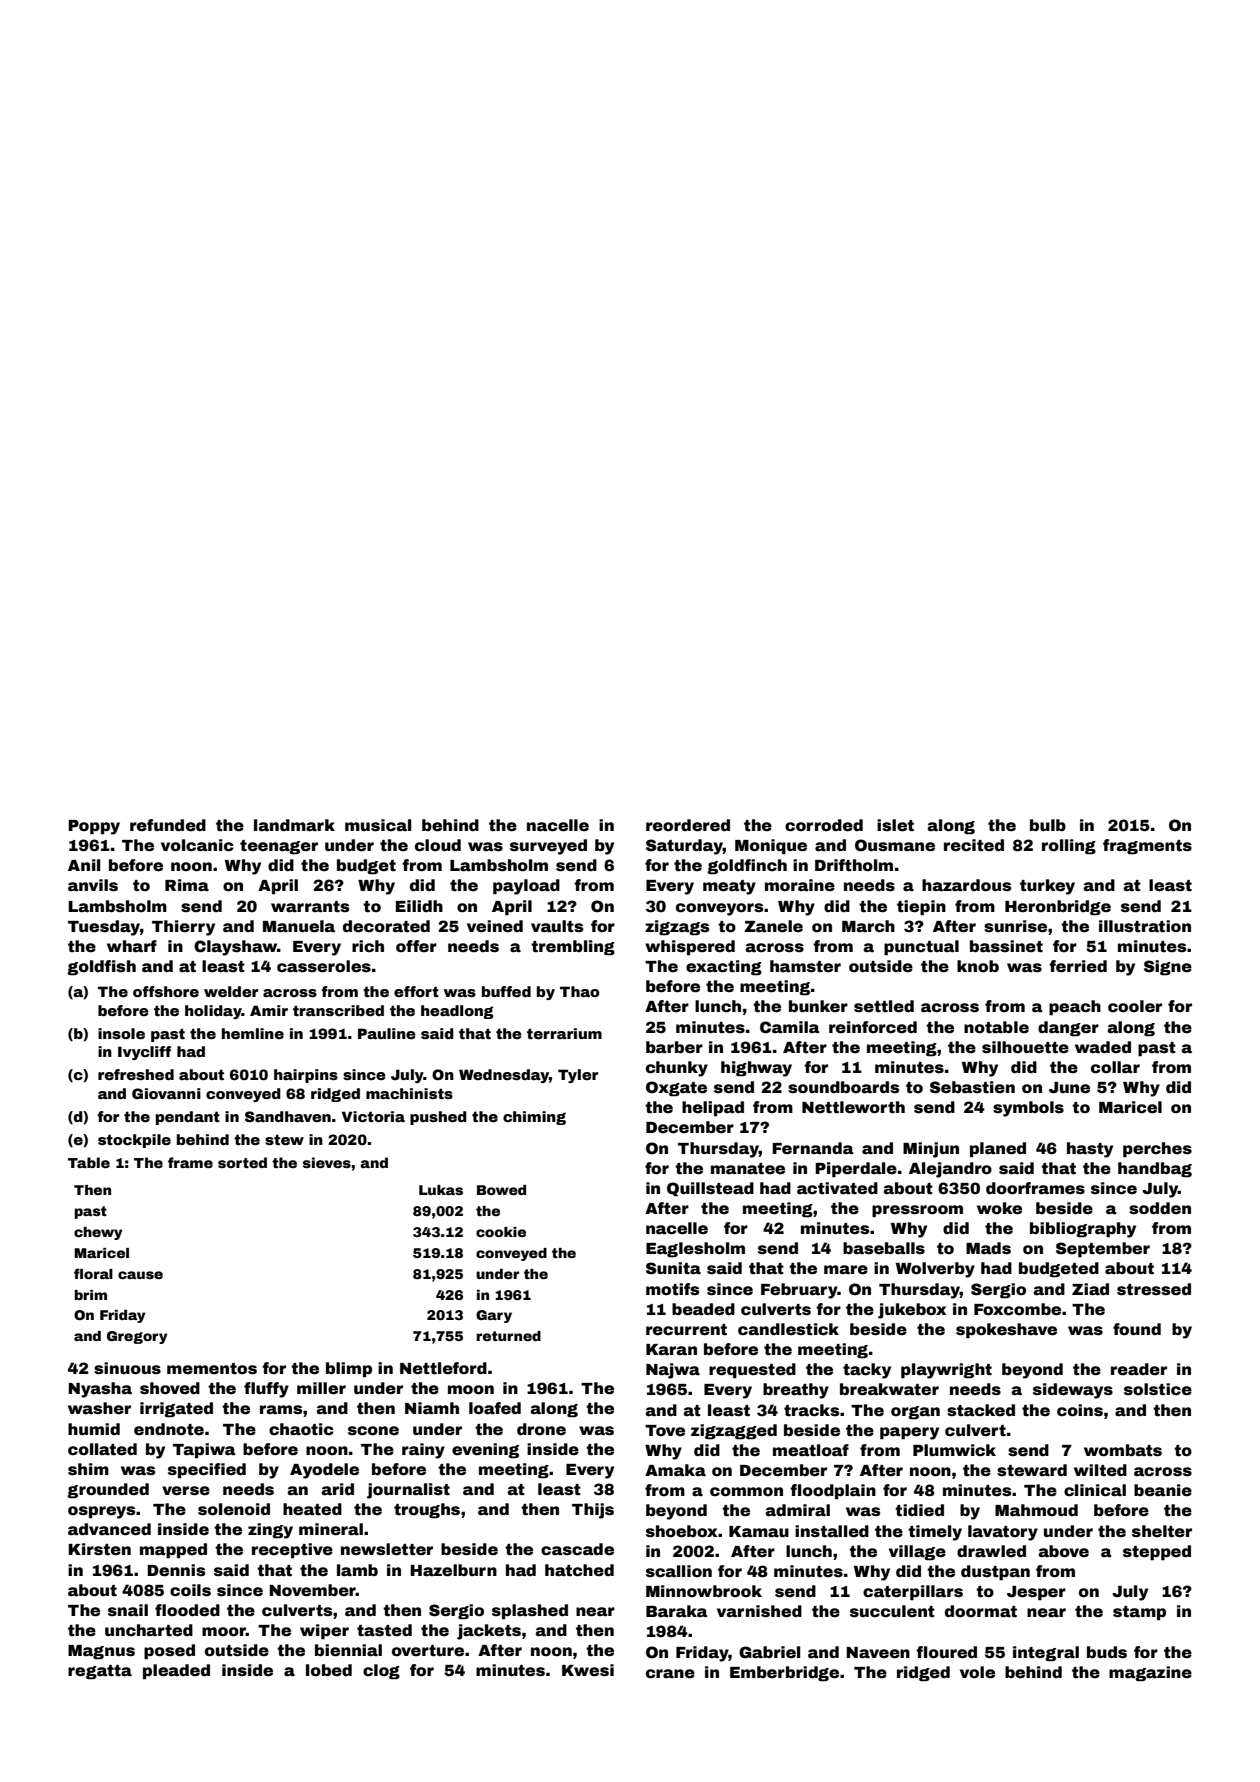 Image resolution: width=1260 pixels, height=1782 pixels. I want to click on stressed, so click(1154, 1289).
